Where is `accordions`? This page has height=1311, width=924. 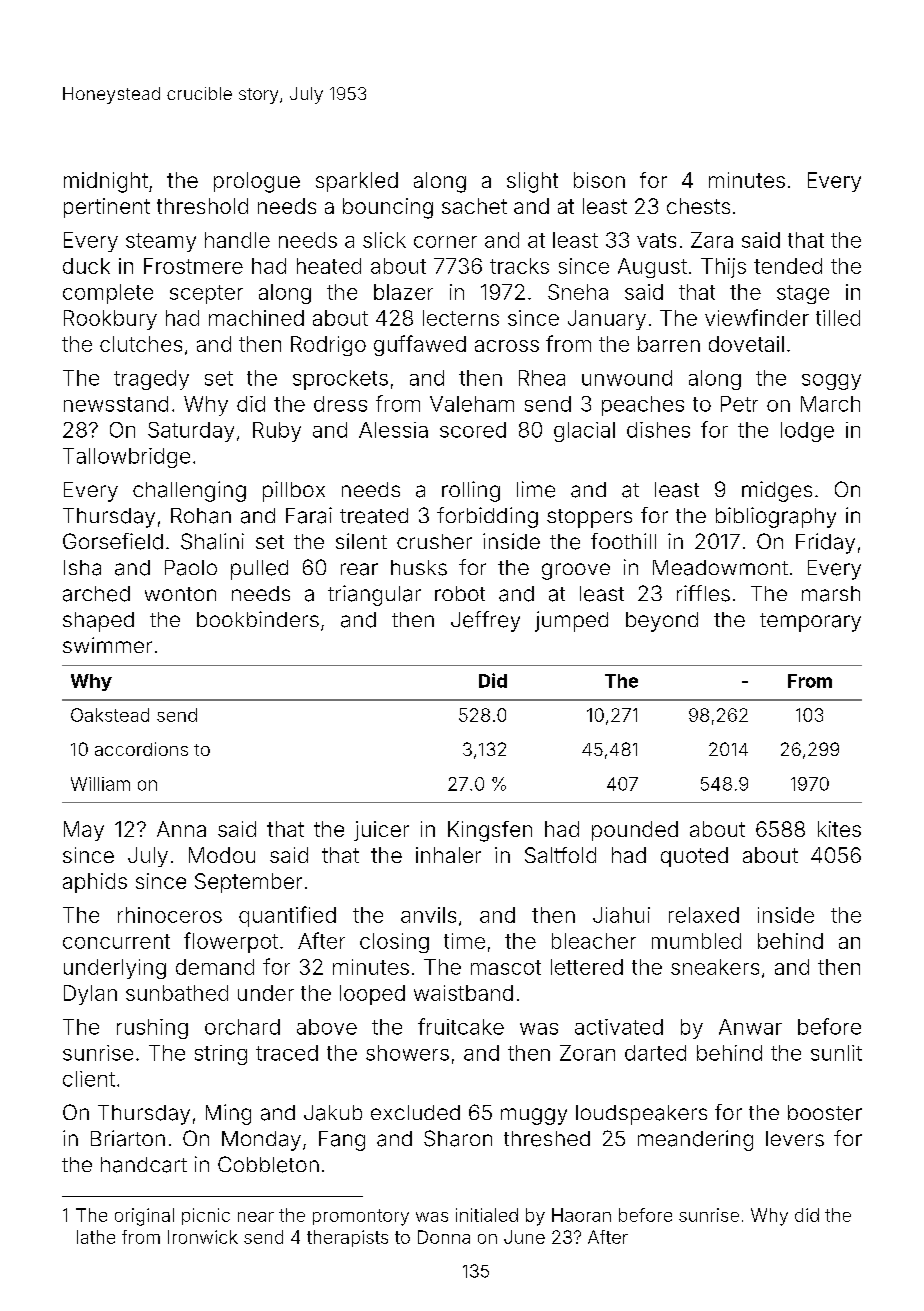 accordions is located at coordinates (141, 749).
